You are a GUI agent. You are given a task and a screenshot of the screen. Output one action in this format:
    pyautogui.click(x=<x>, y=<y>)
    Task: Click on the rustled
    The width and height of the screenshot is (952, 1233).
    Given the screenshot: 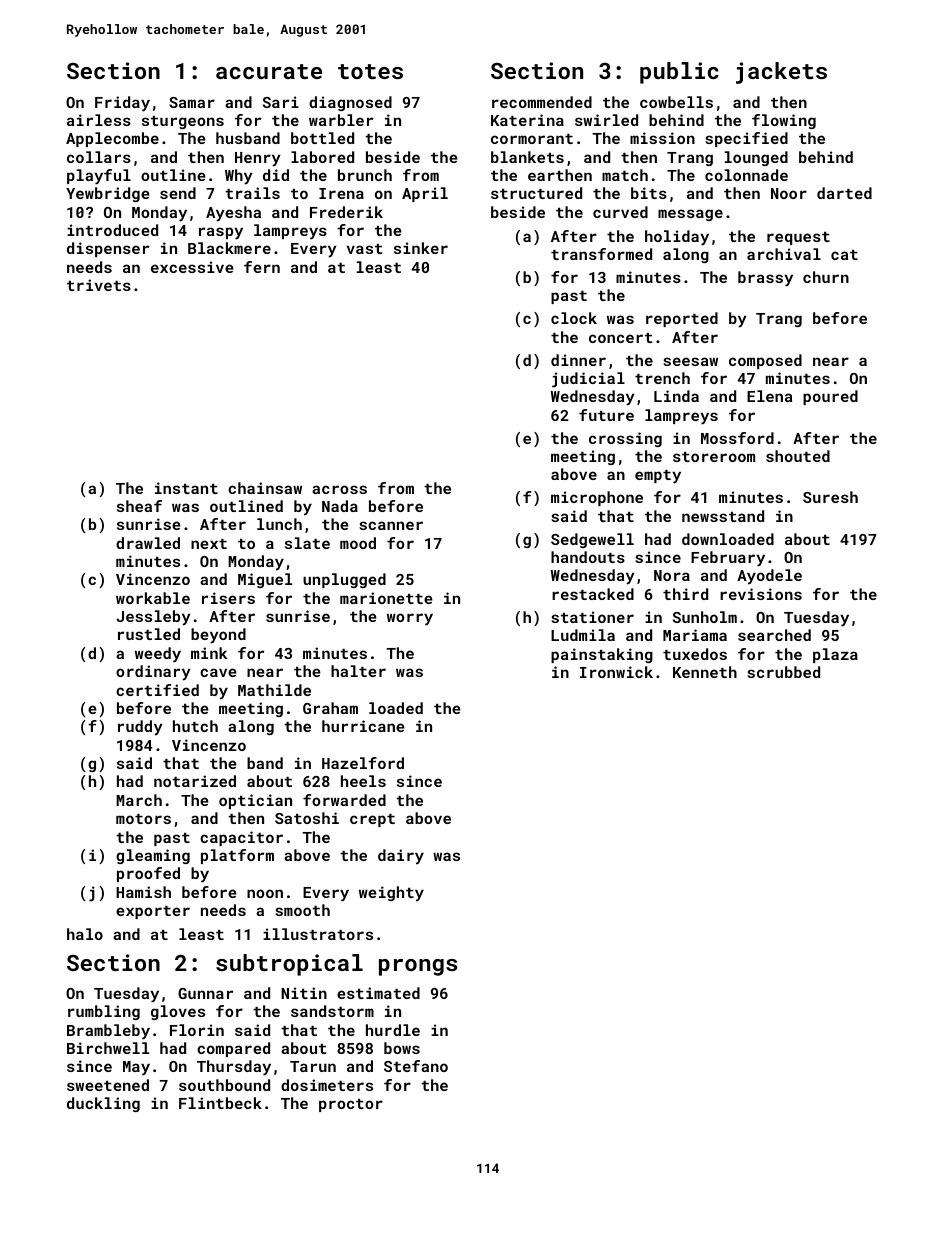 What is the action you would take?
    pyautogui.click(x=149, y=634)
